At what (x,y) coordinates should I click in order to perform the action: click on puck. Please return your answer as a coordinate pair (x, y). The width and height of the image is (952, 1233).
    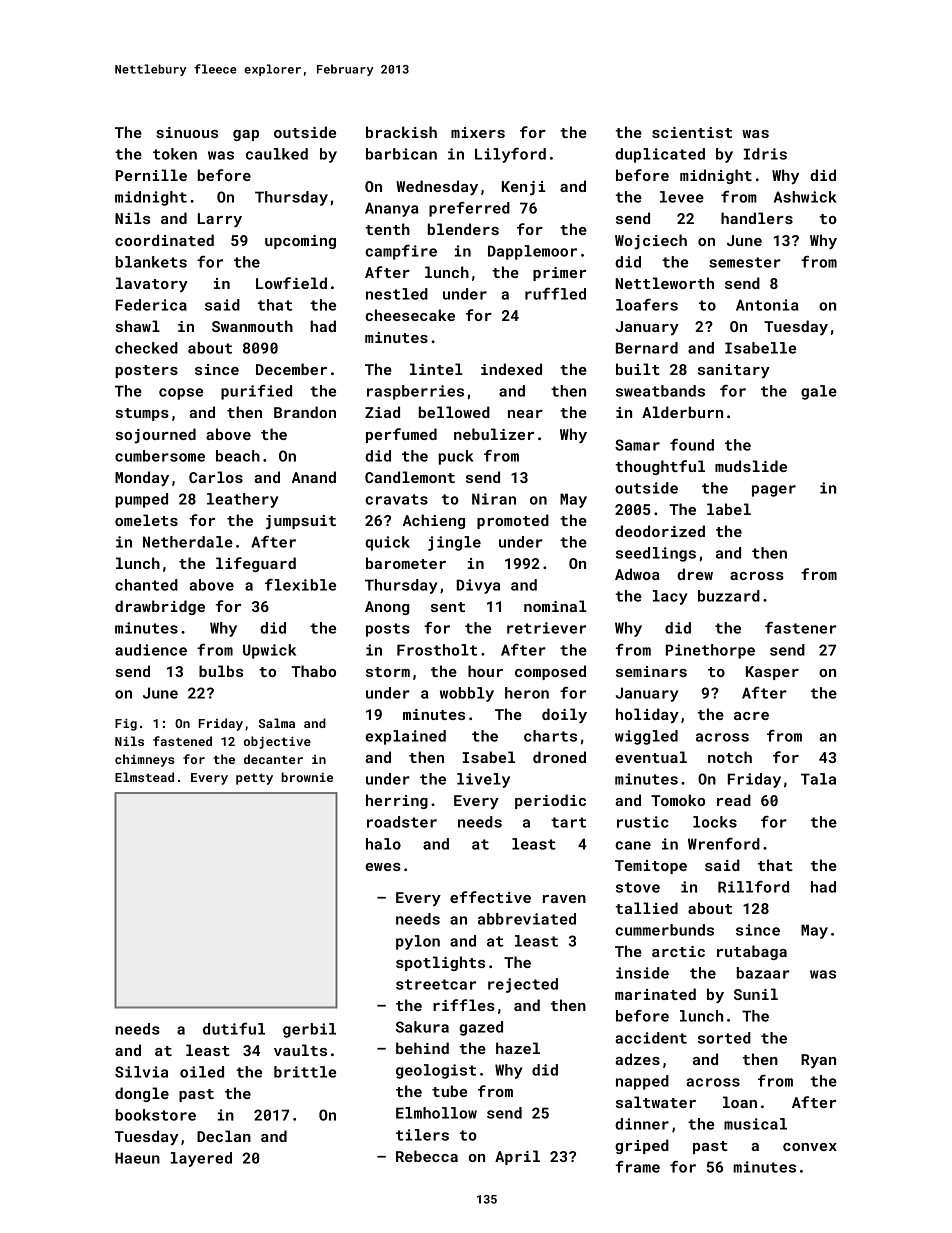
    Looking at the image, I should click on (456, 457).
